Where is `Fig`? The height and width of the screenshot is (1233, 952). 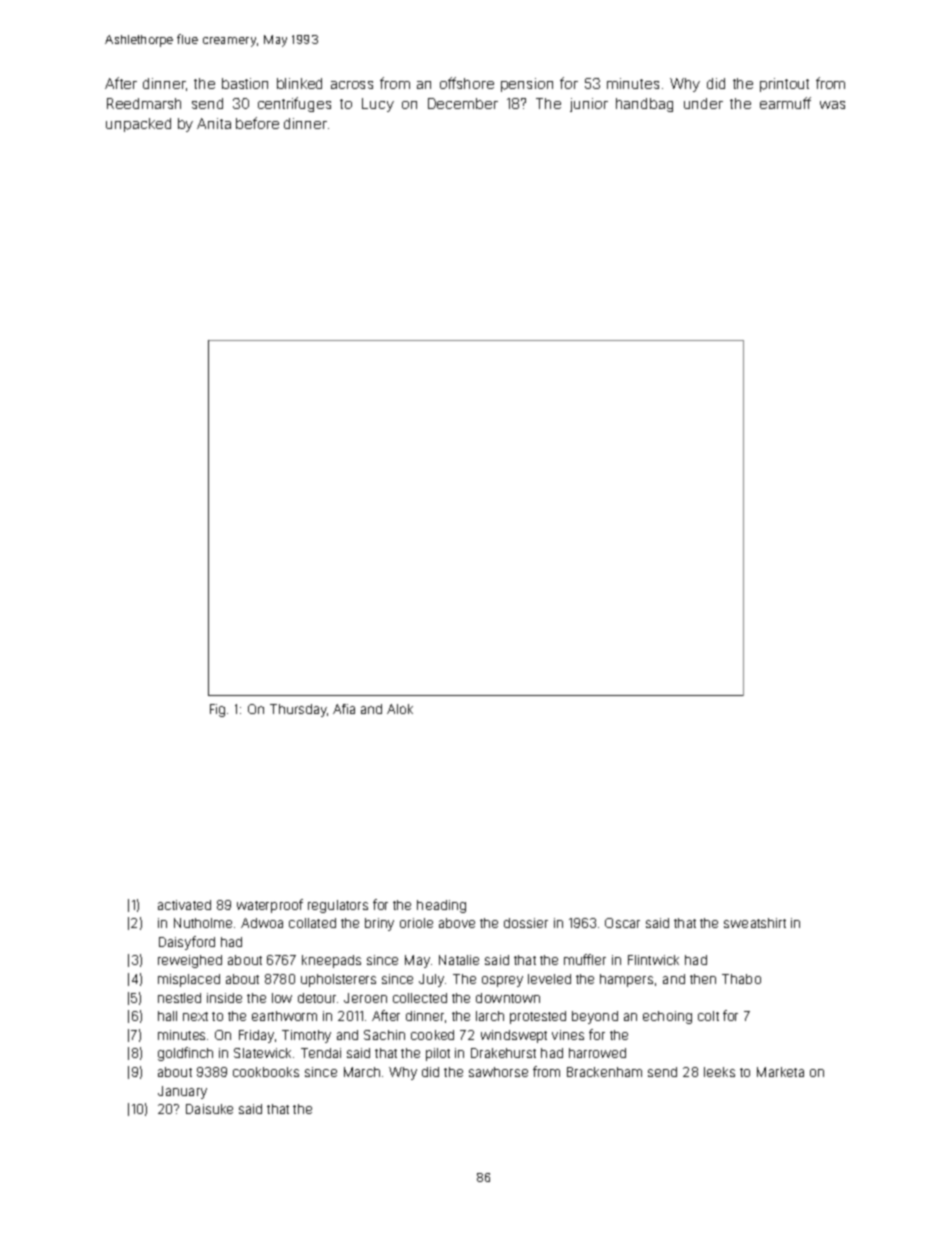 Fig is located at coordinates (217, 710).
